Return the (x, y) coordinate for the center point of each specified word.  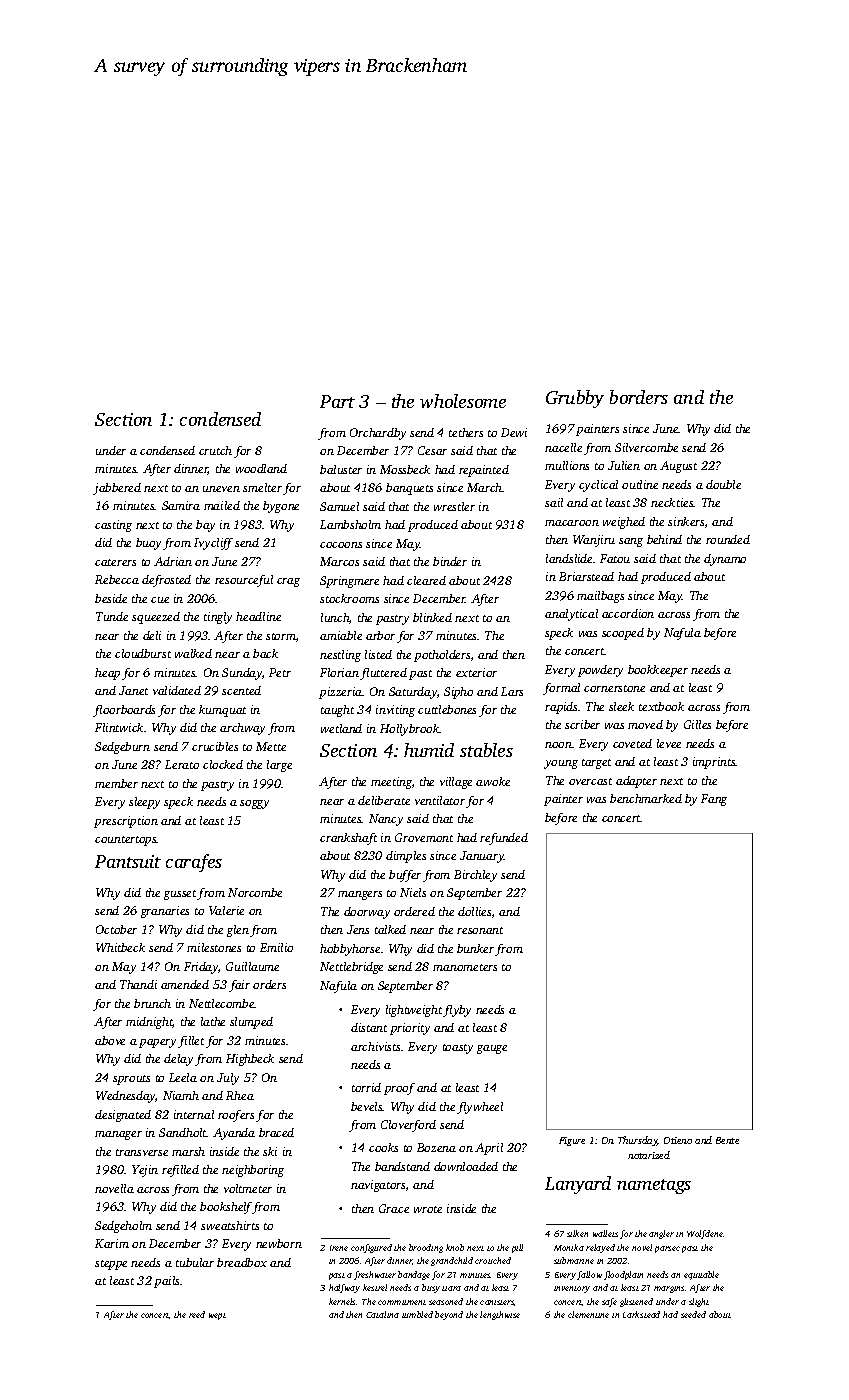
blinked (432, 617)
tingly (218, 618)
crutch (215, 450)
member (116, 783)
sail (554, 502)
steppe (111, 1265)
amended (185, 984)
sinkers (686, 521)
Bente (727, 1140)
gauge (492, 1049)
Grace (394, 1208)
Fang (714, 800)
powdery (600, 671)
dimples (406, 857)
